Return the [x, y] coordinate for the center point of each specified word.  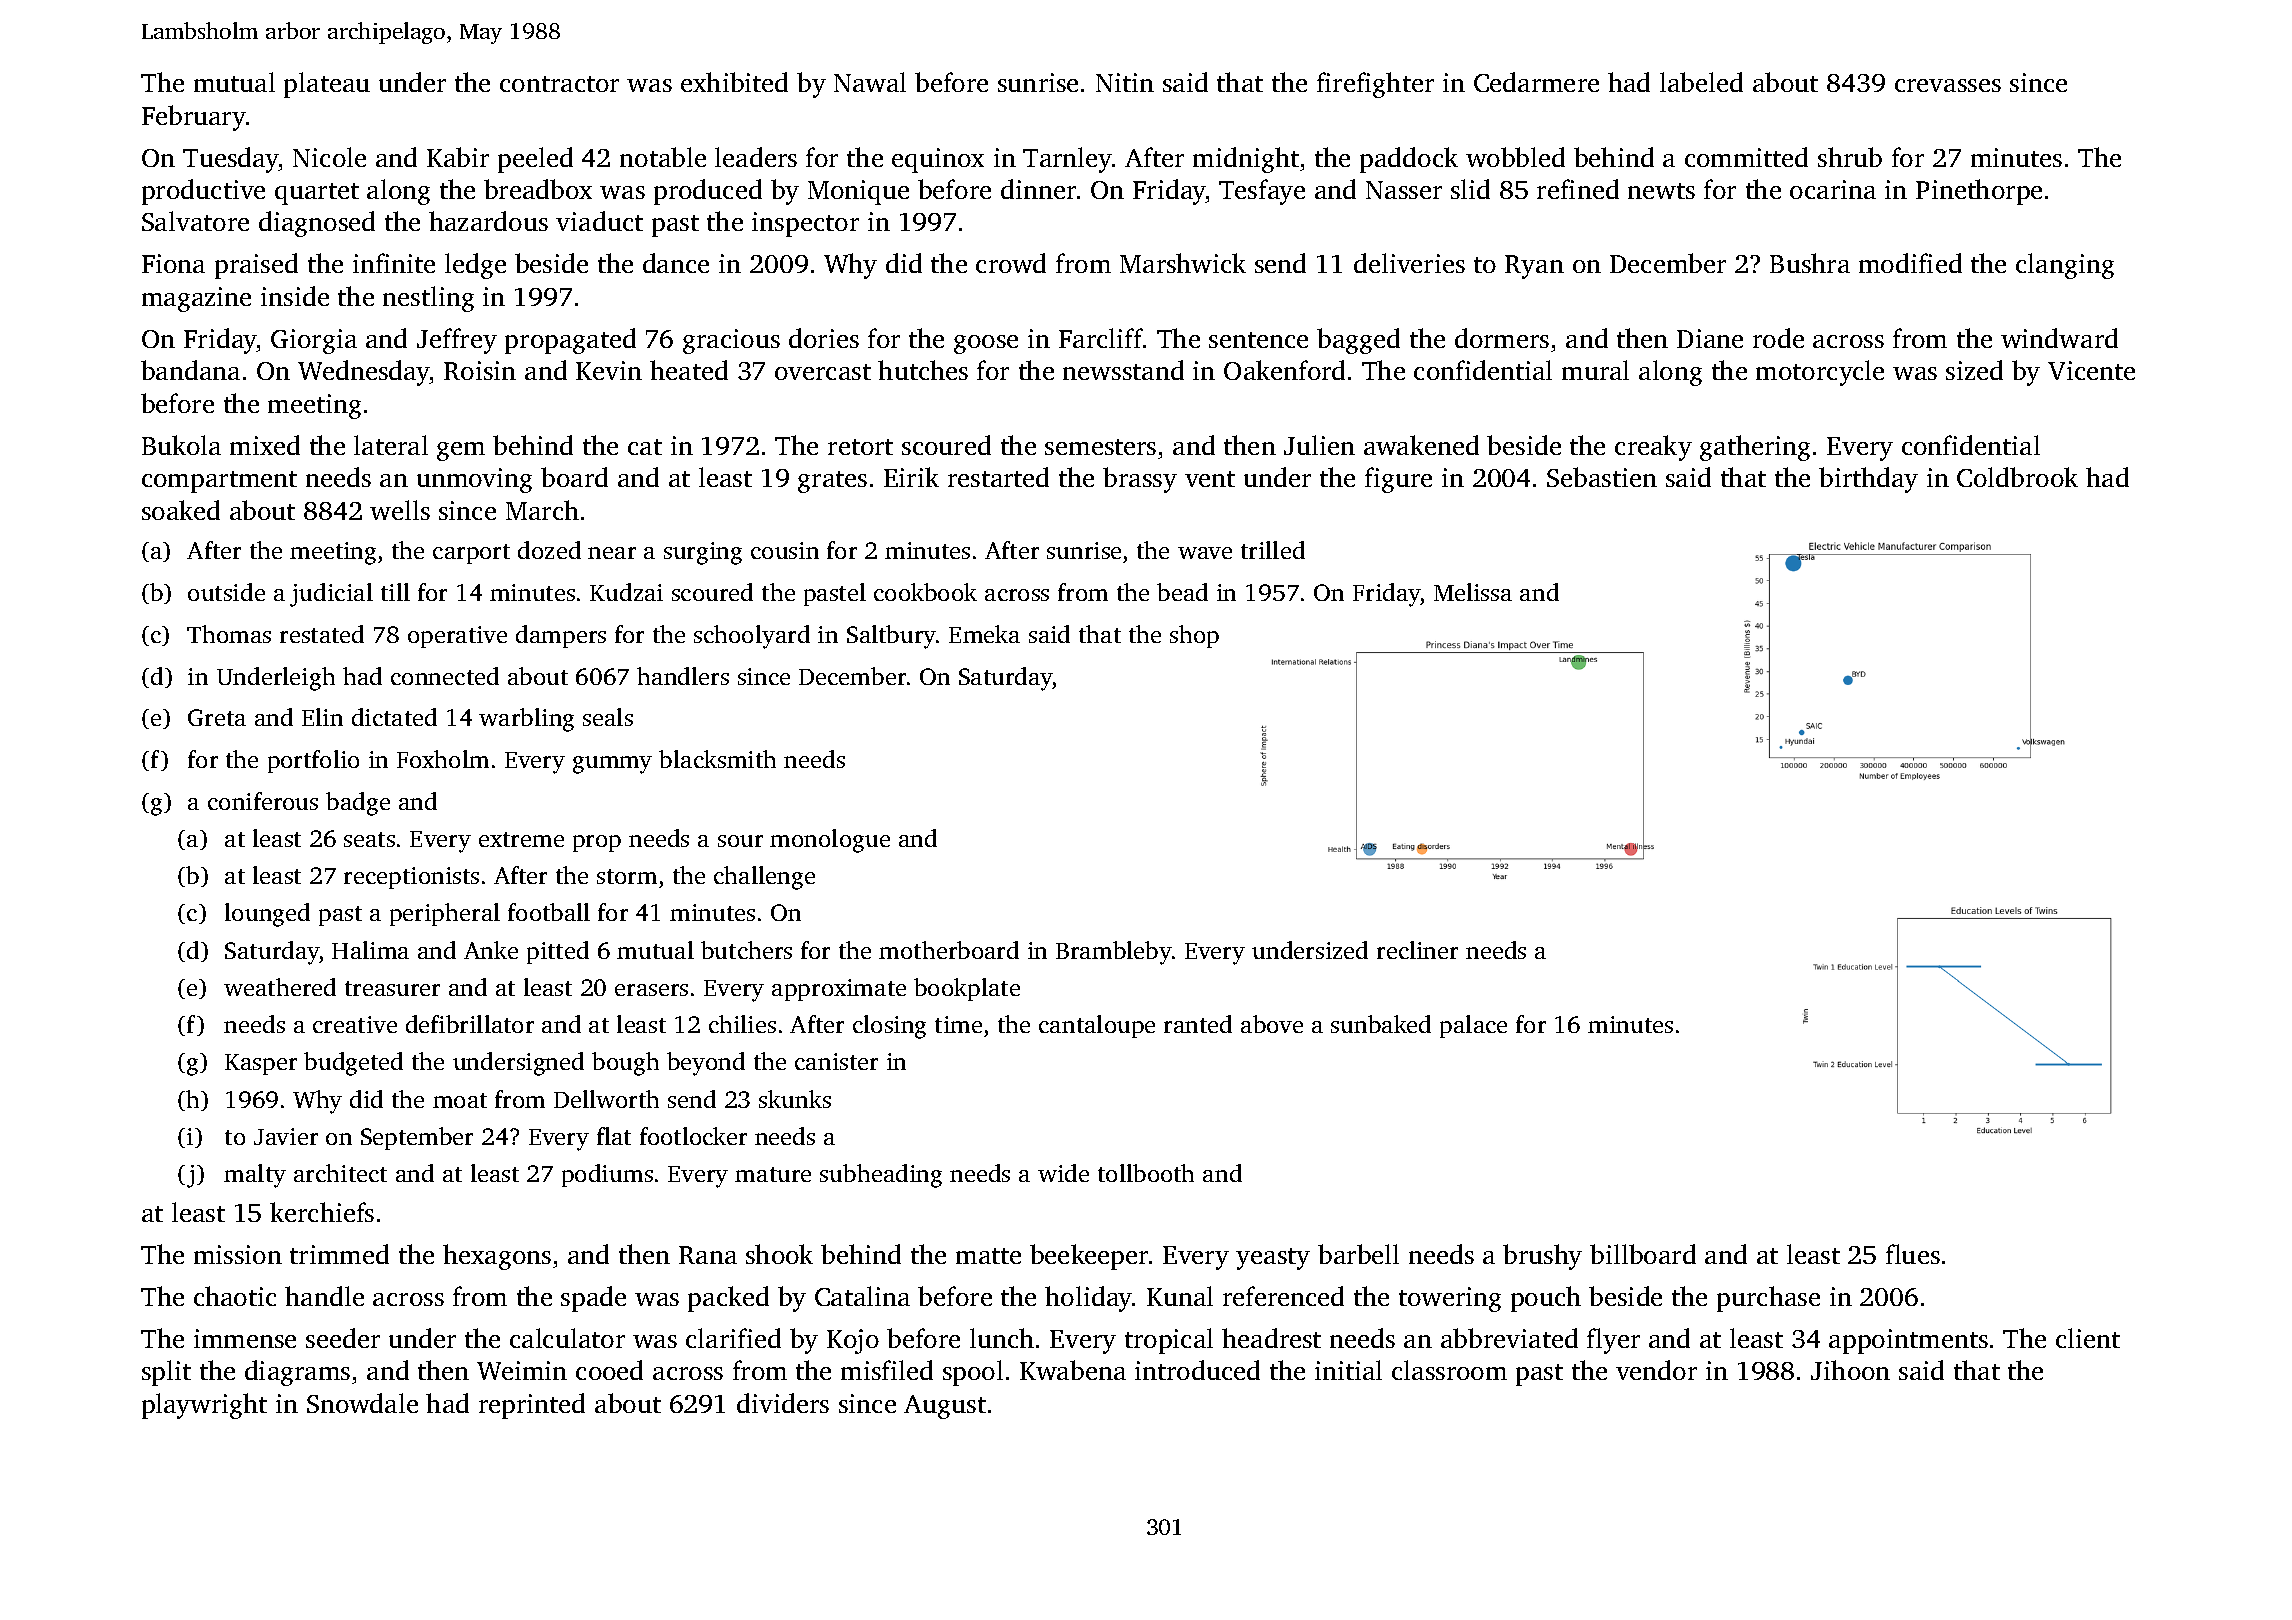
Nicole [329, 157]
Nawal [870, 82]
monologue [830, 841]
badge [358, 804]
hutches [923, 370]
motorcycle [1820, 373]
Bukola [181, 445]
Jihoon [1850, 1370]
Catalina [862, 1296]
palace [1473, 1026]
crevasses [1948, 85]
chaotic [235, 1296]
